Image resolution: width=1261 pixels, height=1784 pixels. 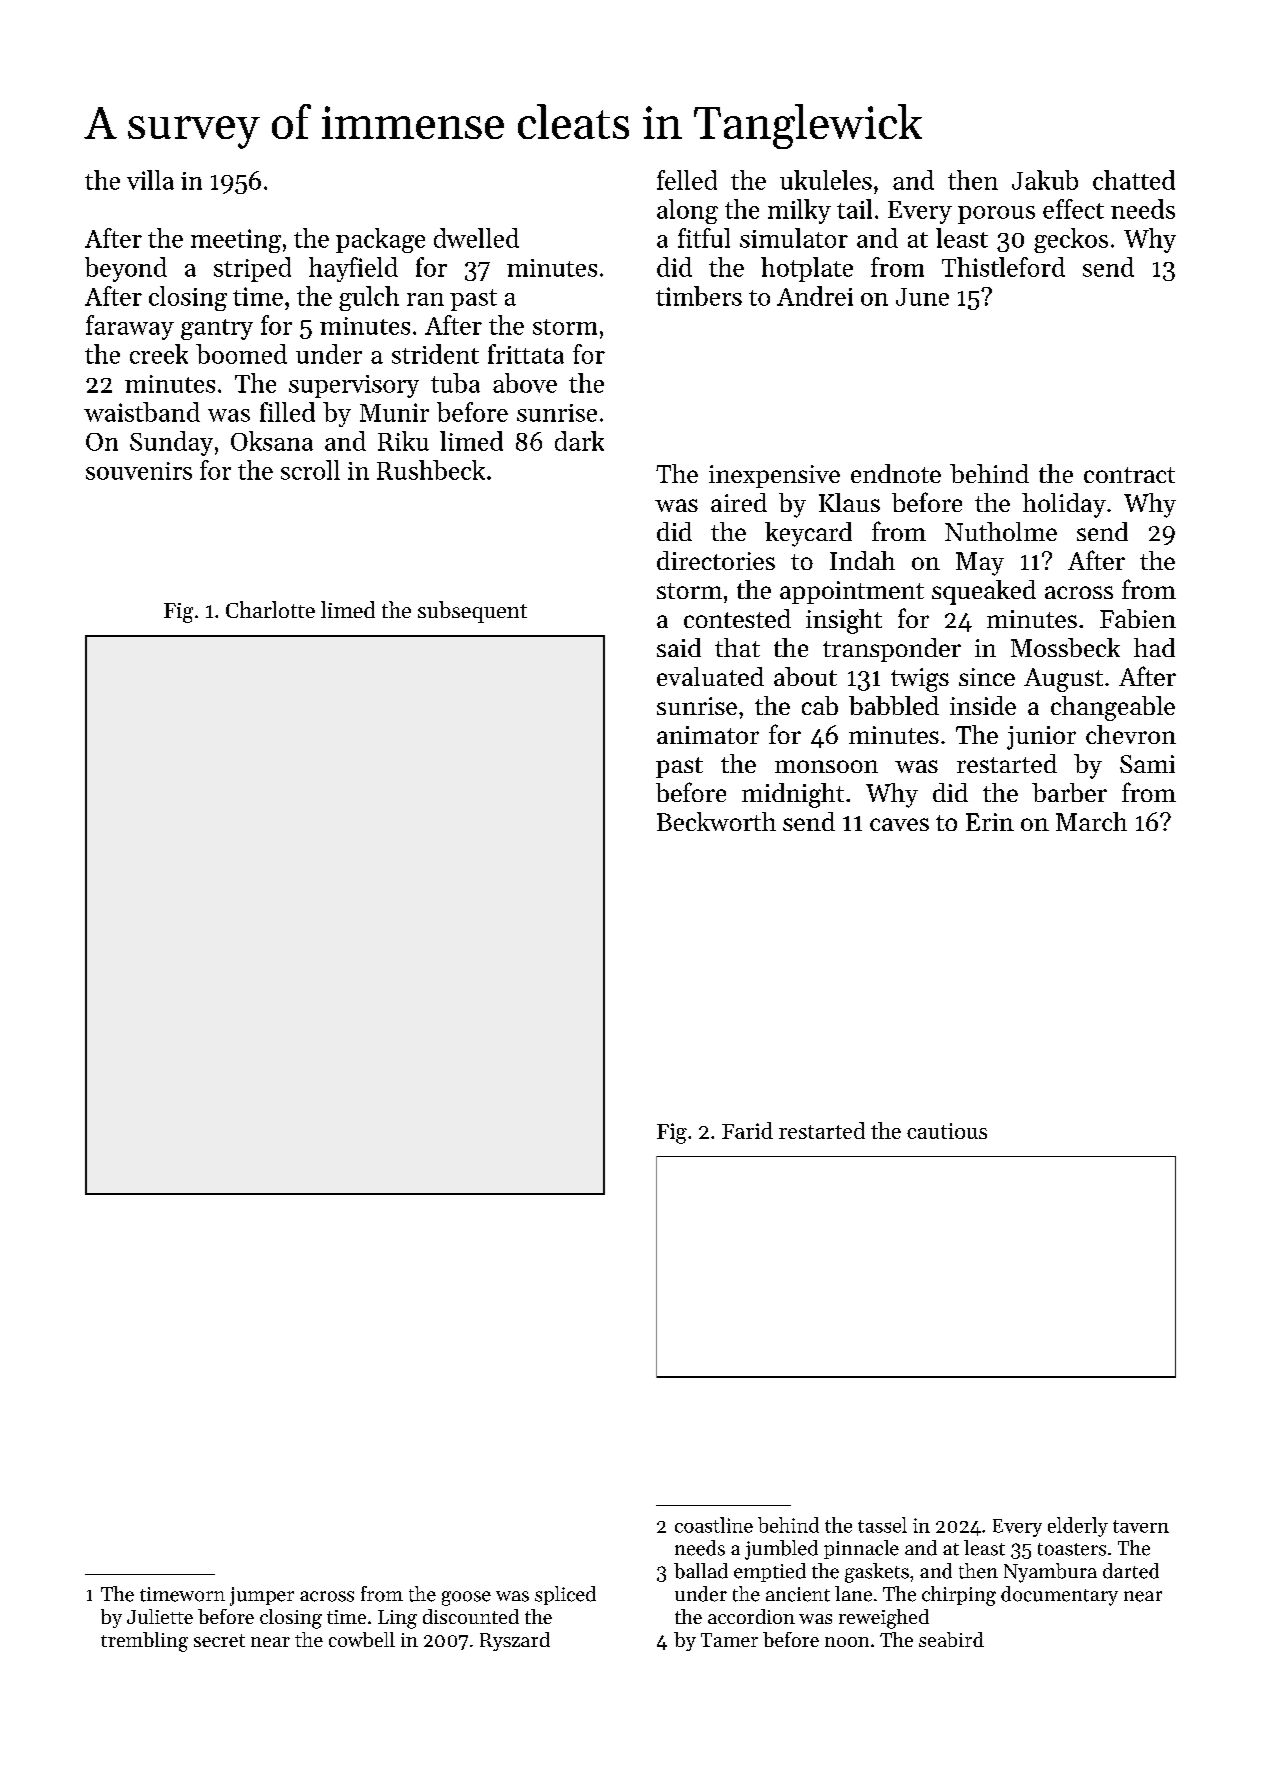 What do you see at coordinates (729, 1640) in the page?
I see `Tamer` at bounding box center [729, 1640].
